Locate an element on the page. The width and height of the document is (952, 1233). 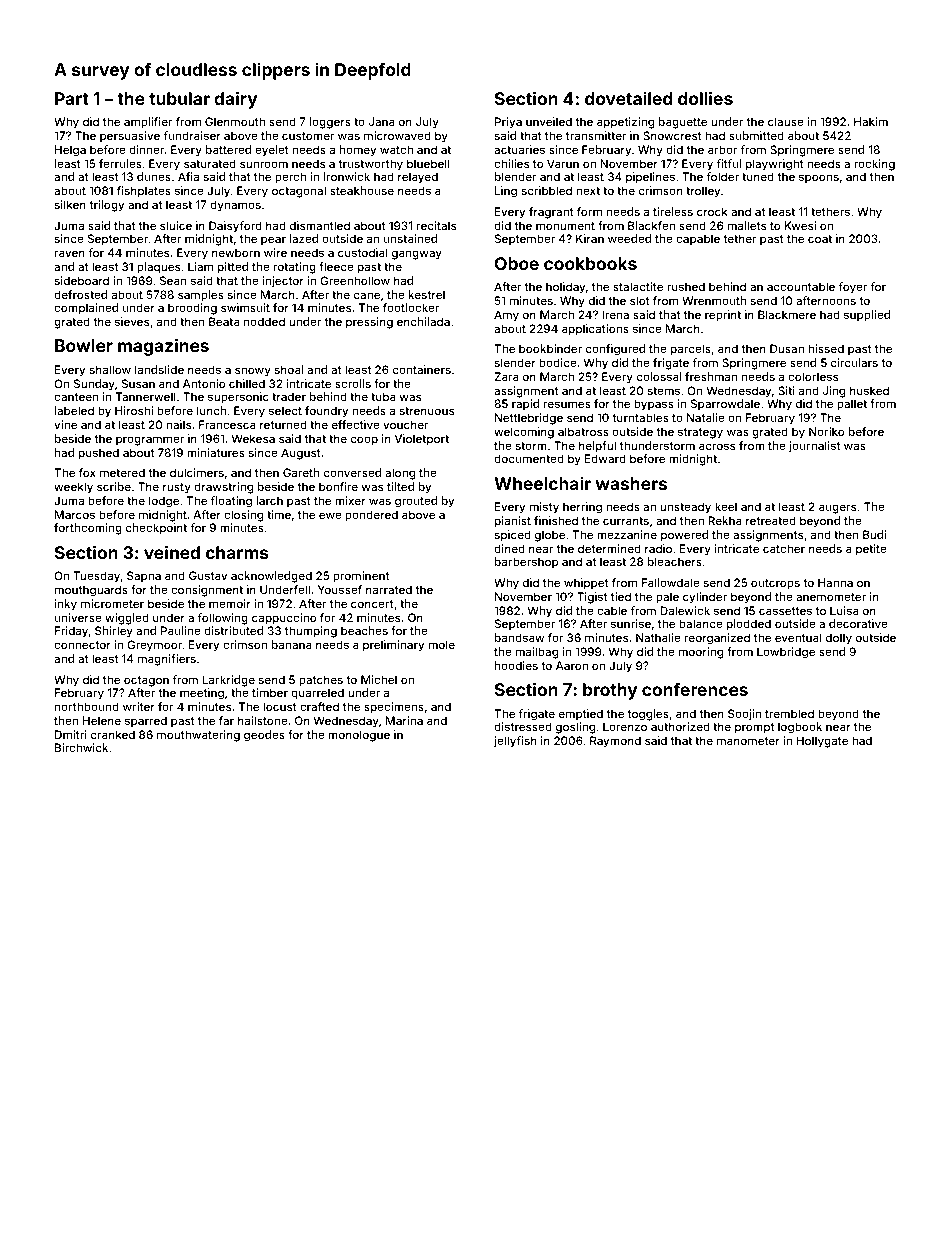
dined is located at coordinates (509, 548).
